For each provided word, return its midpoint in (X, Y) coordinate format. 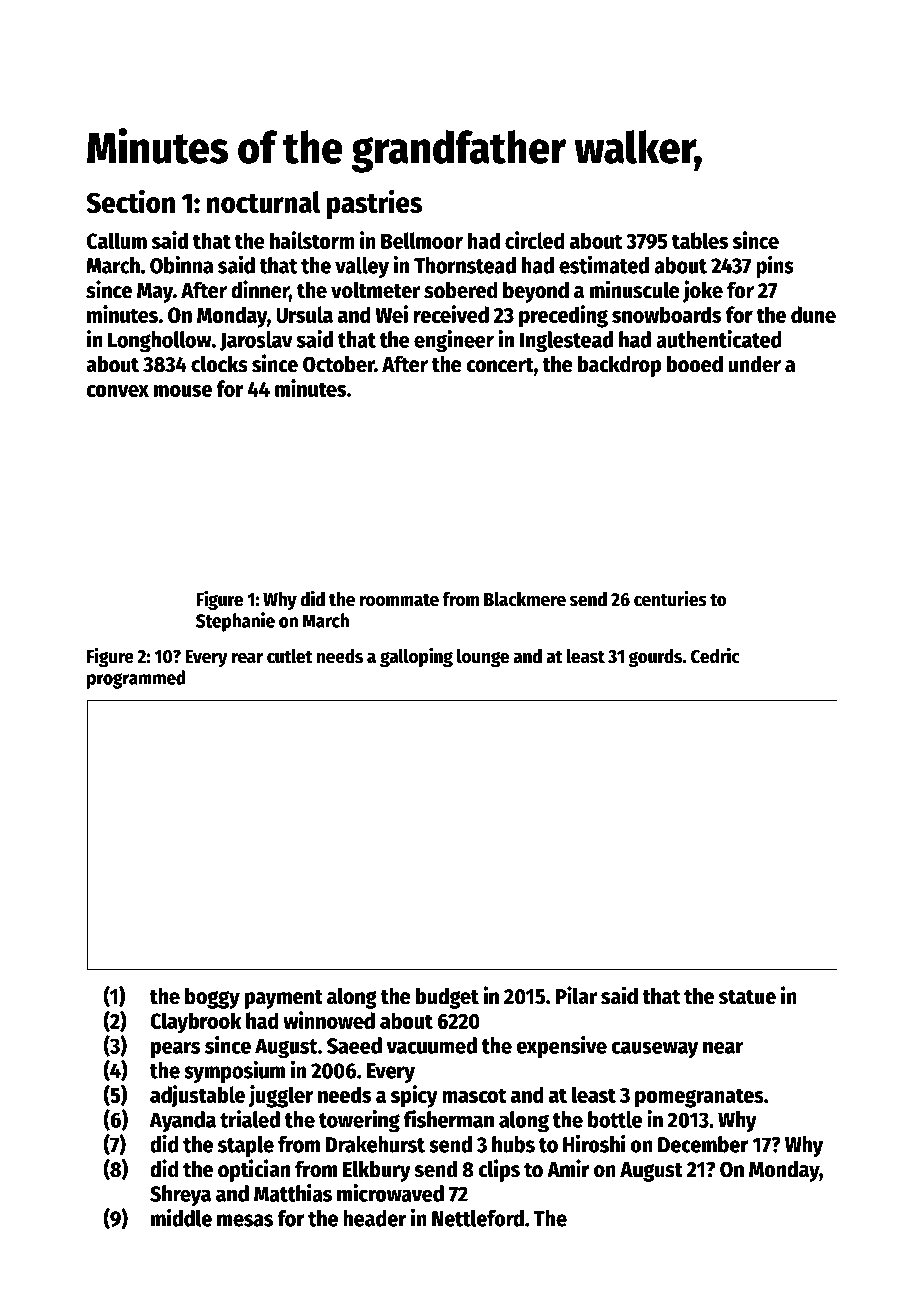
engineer (454, 341)
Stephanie (235, 622)
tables (700, 240)
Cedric (715, 656)
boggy (212, 998)
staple (246, 1146)
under (754, 364)
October (338, 364)
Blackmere (525, 599)
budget (447, 998)
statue (747, 997)
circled (535, 240)
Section (130, 201)
